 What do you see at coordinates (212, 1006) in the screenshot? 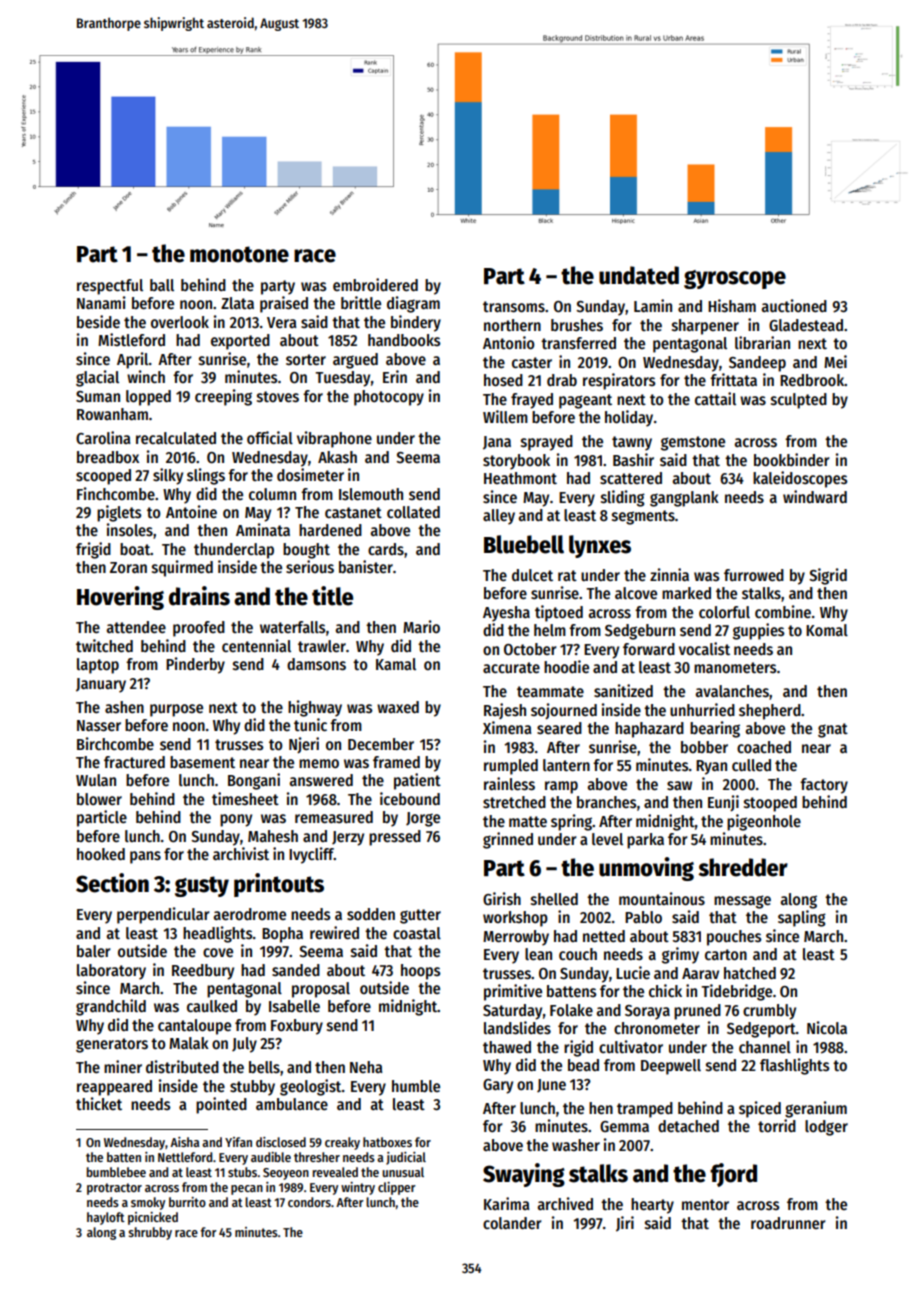
I see `caulked` at bounding box center [212, 1006].
